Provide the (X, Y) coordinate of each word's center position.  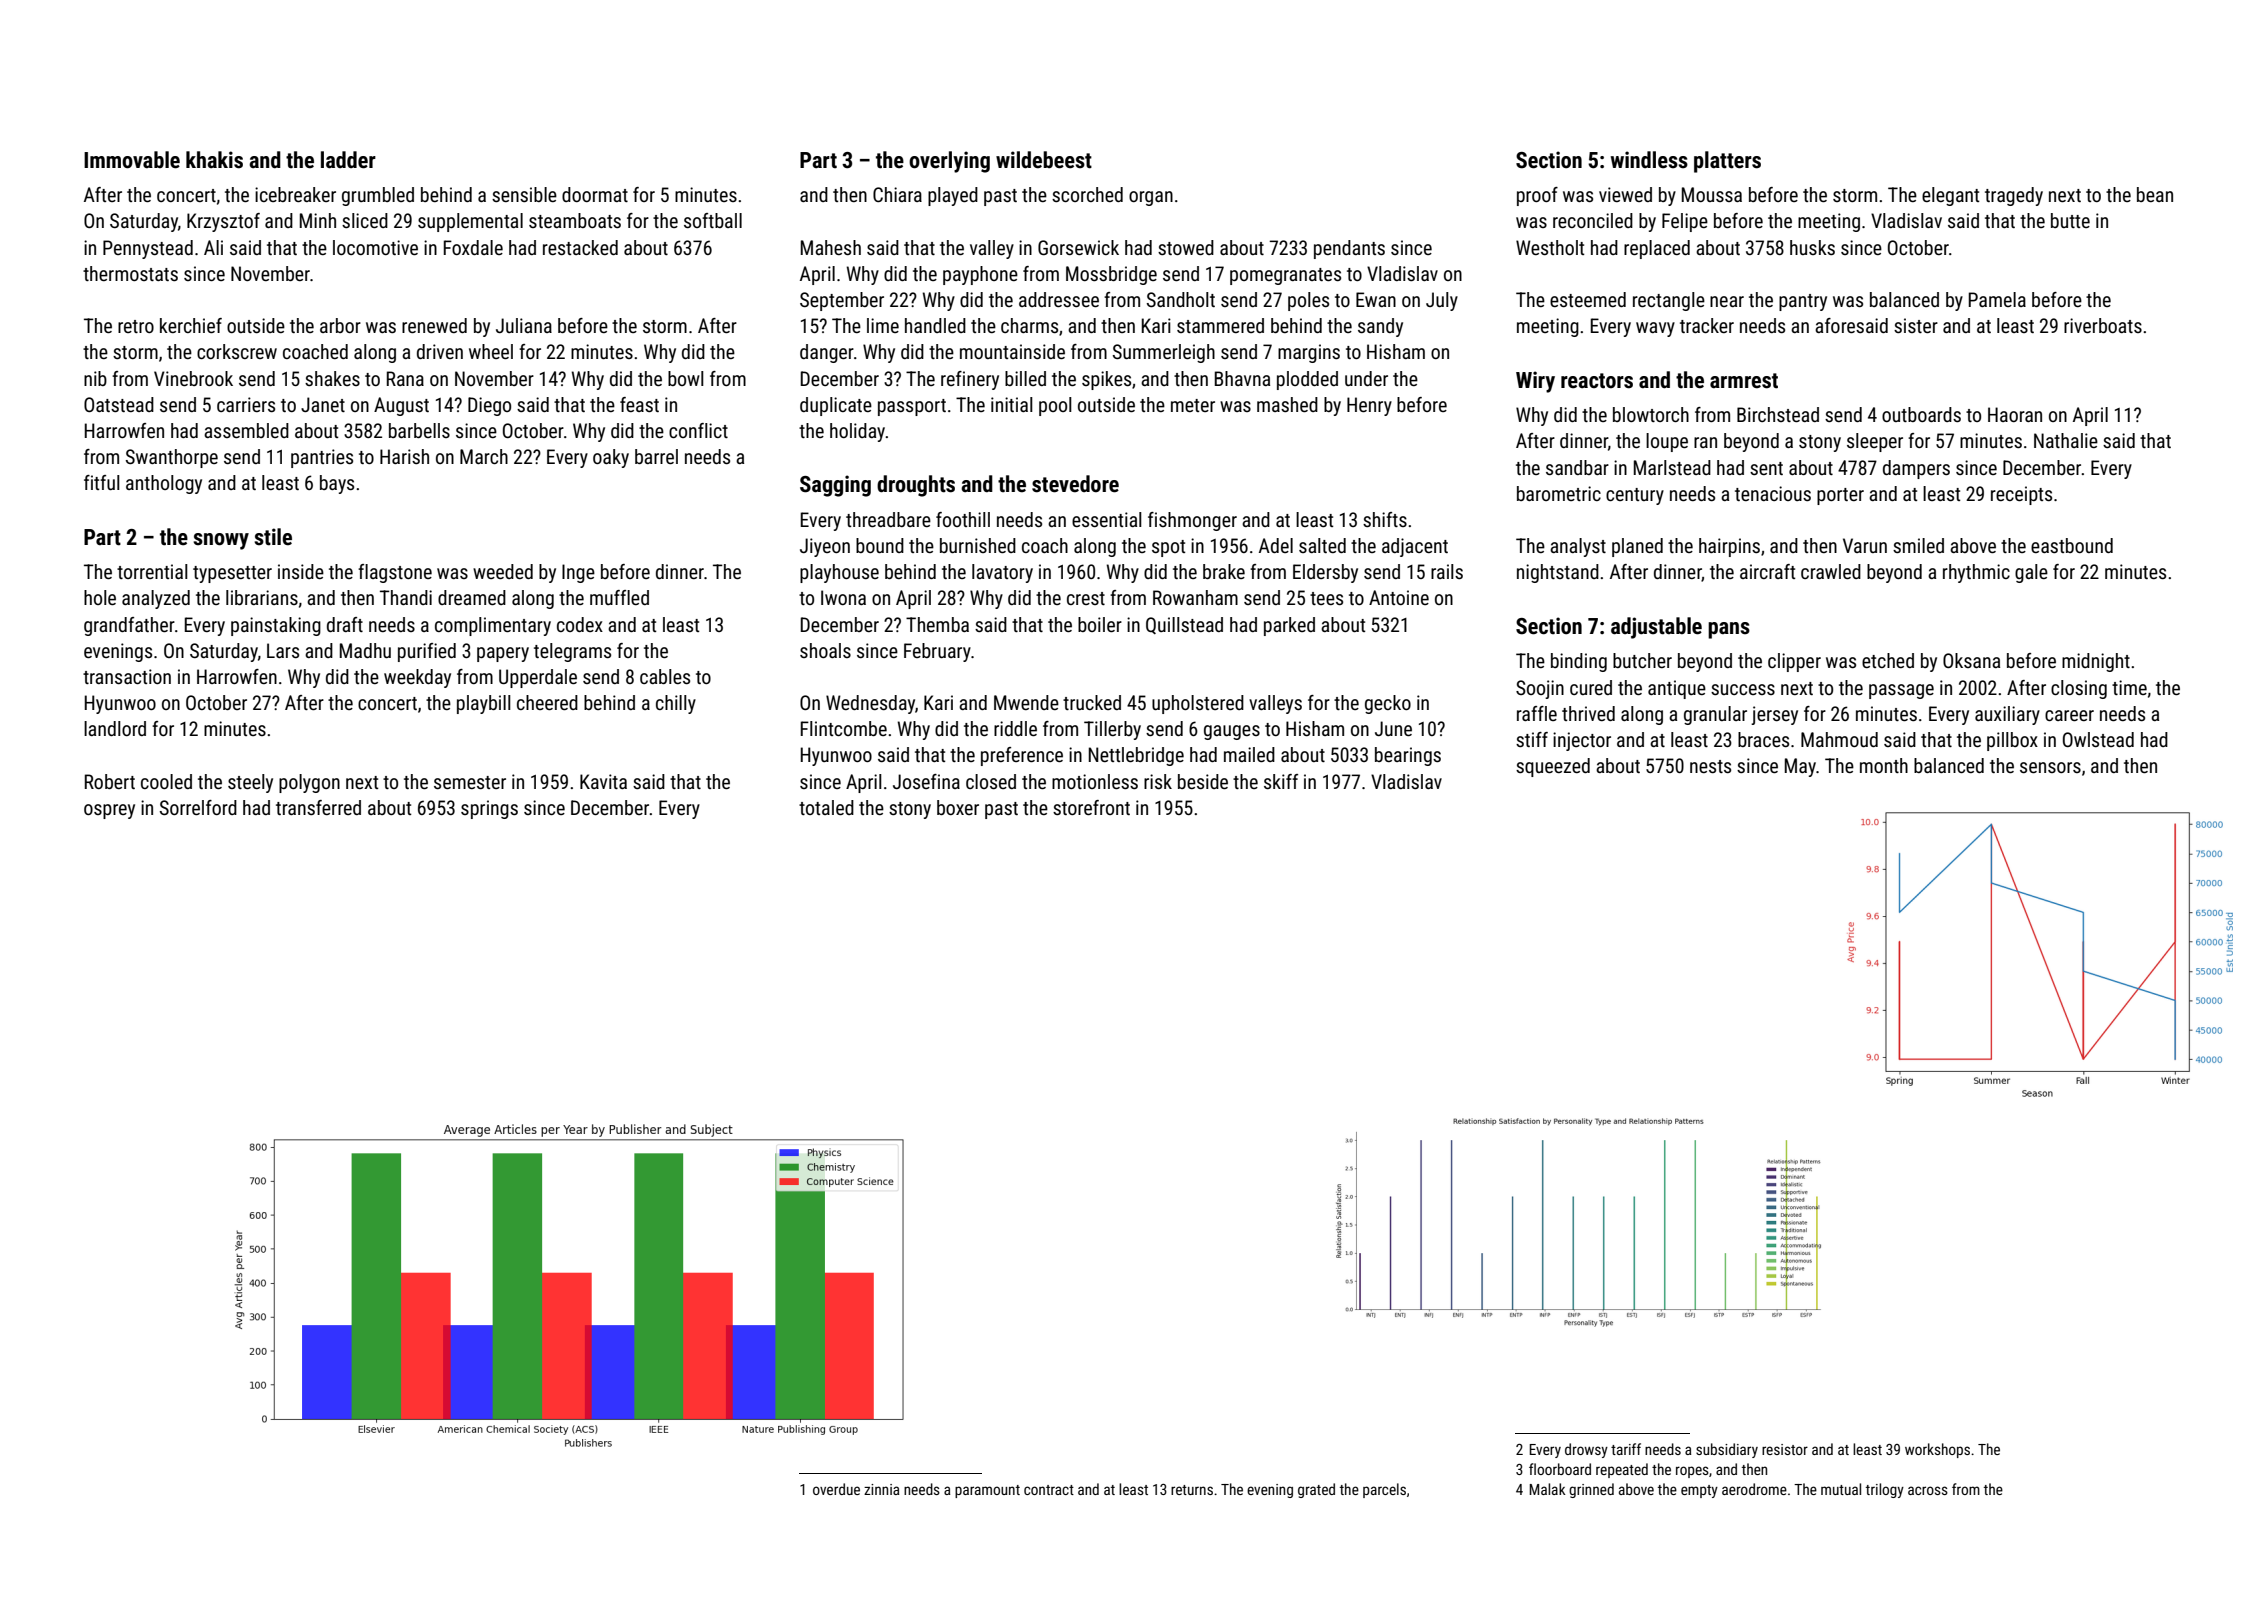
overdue (836, 1489)
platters (1727, 162)
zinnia (881, 1489)
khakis (214, 160)
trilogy (1885, 1490)
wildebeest (1044, 160)
